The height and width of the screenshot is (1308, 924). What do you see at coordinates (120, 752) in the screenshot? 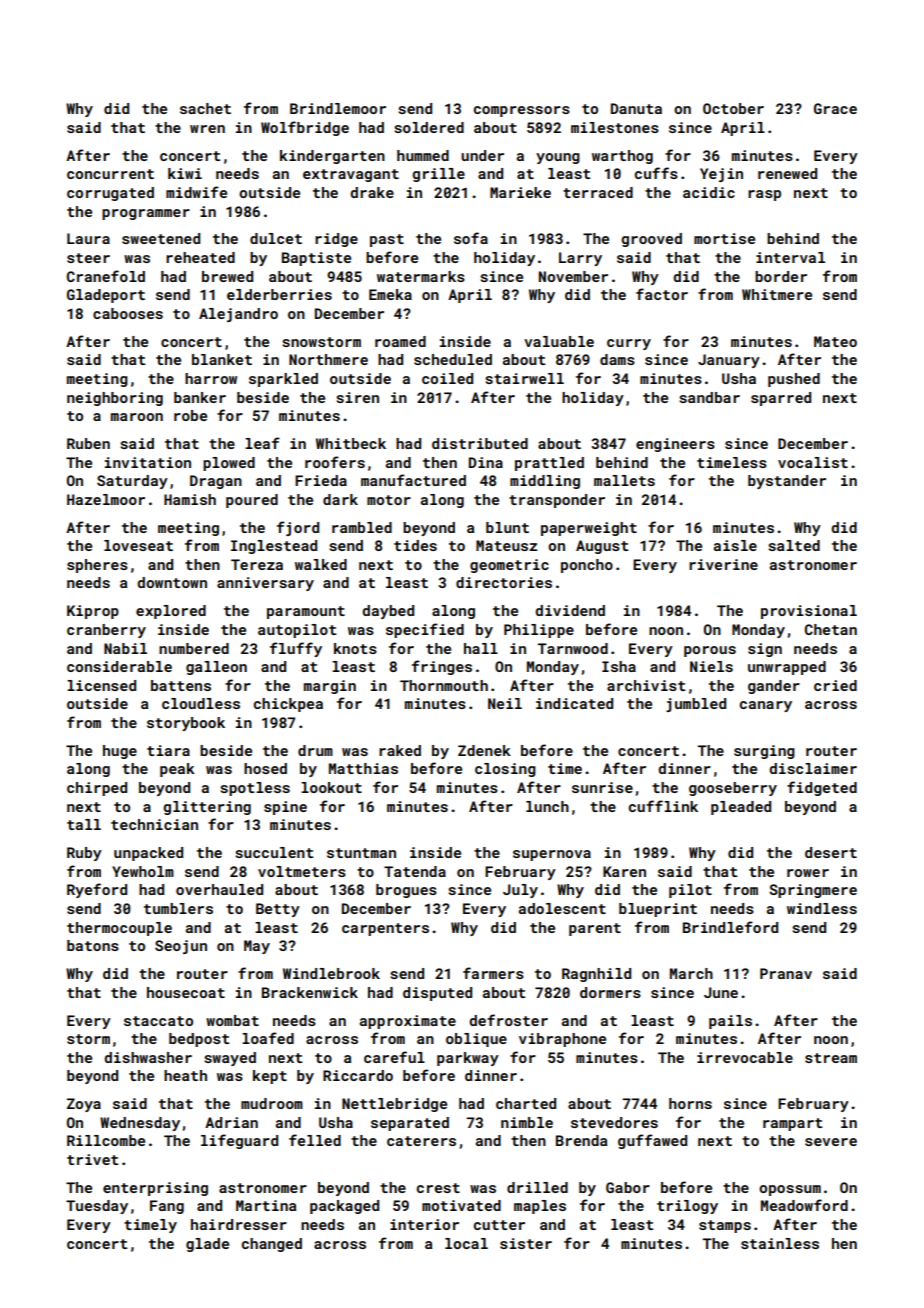
I see `huge` at bounding box center [120, 752].
